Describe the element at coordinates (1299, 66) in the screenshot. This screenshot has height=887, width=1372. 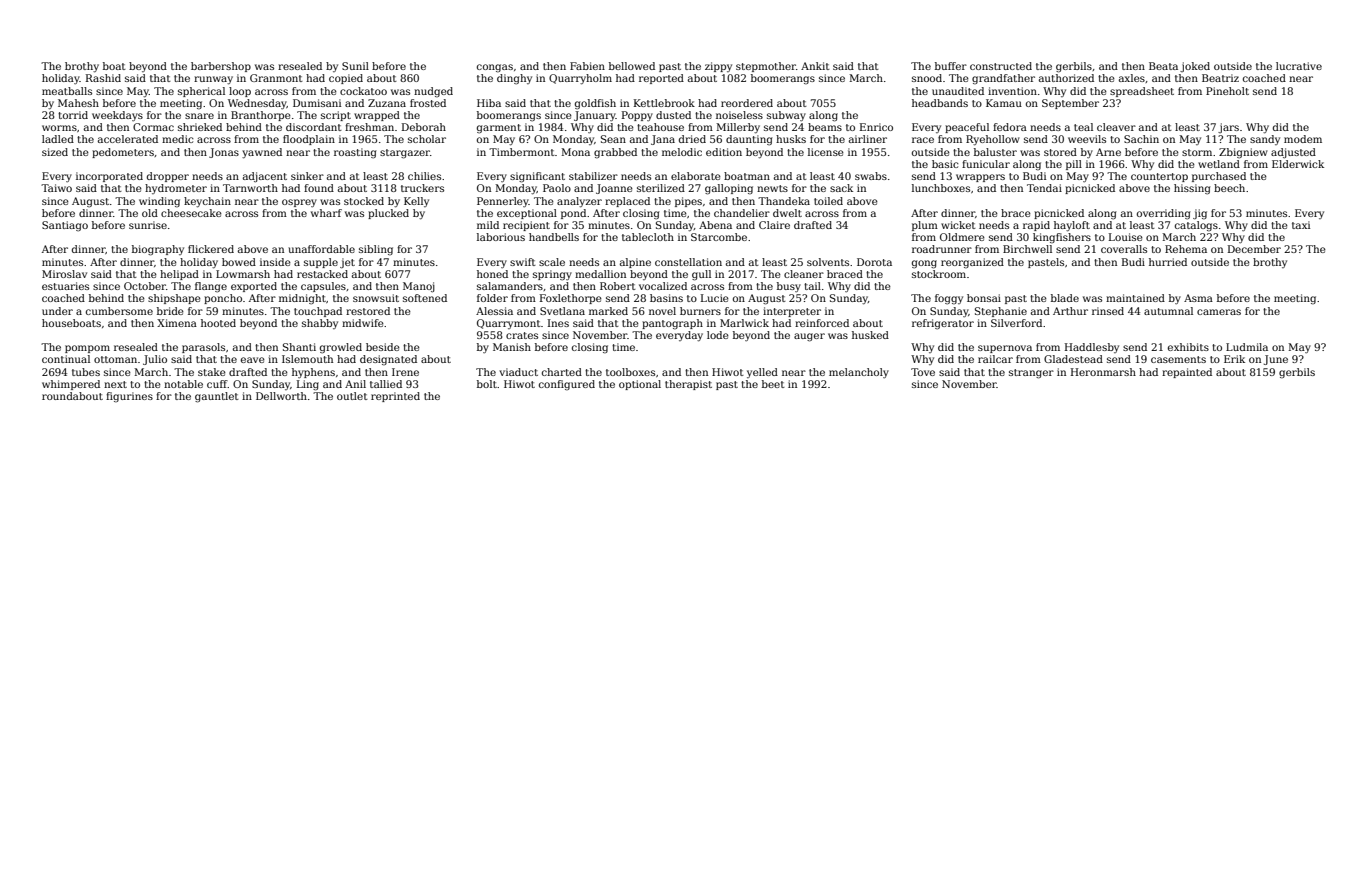
I see `lucrative` at that location.
